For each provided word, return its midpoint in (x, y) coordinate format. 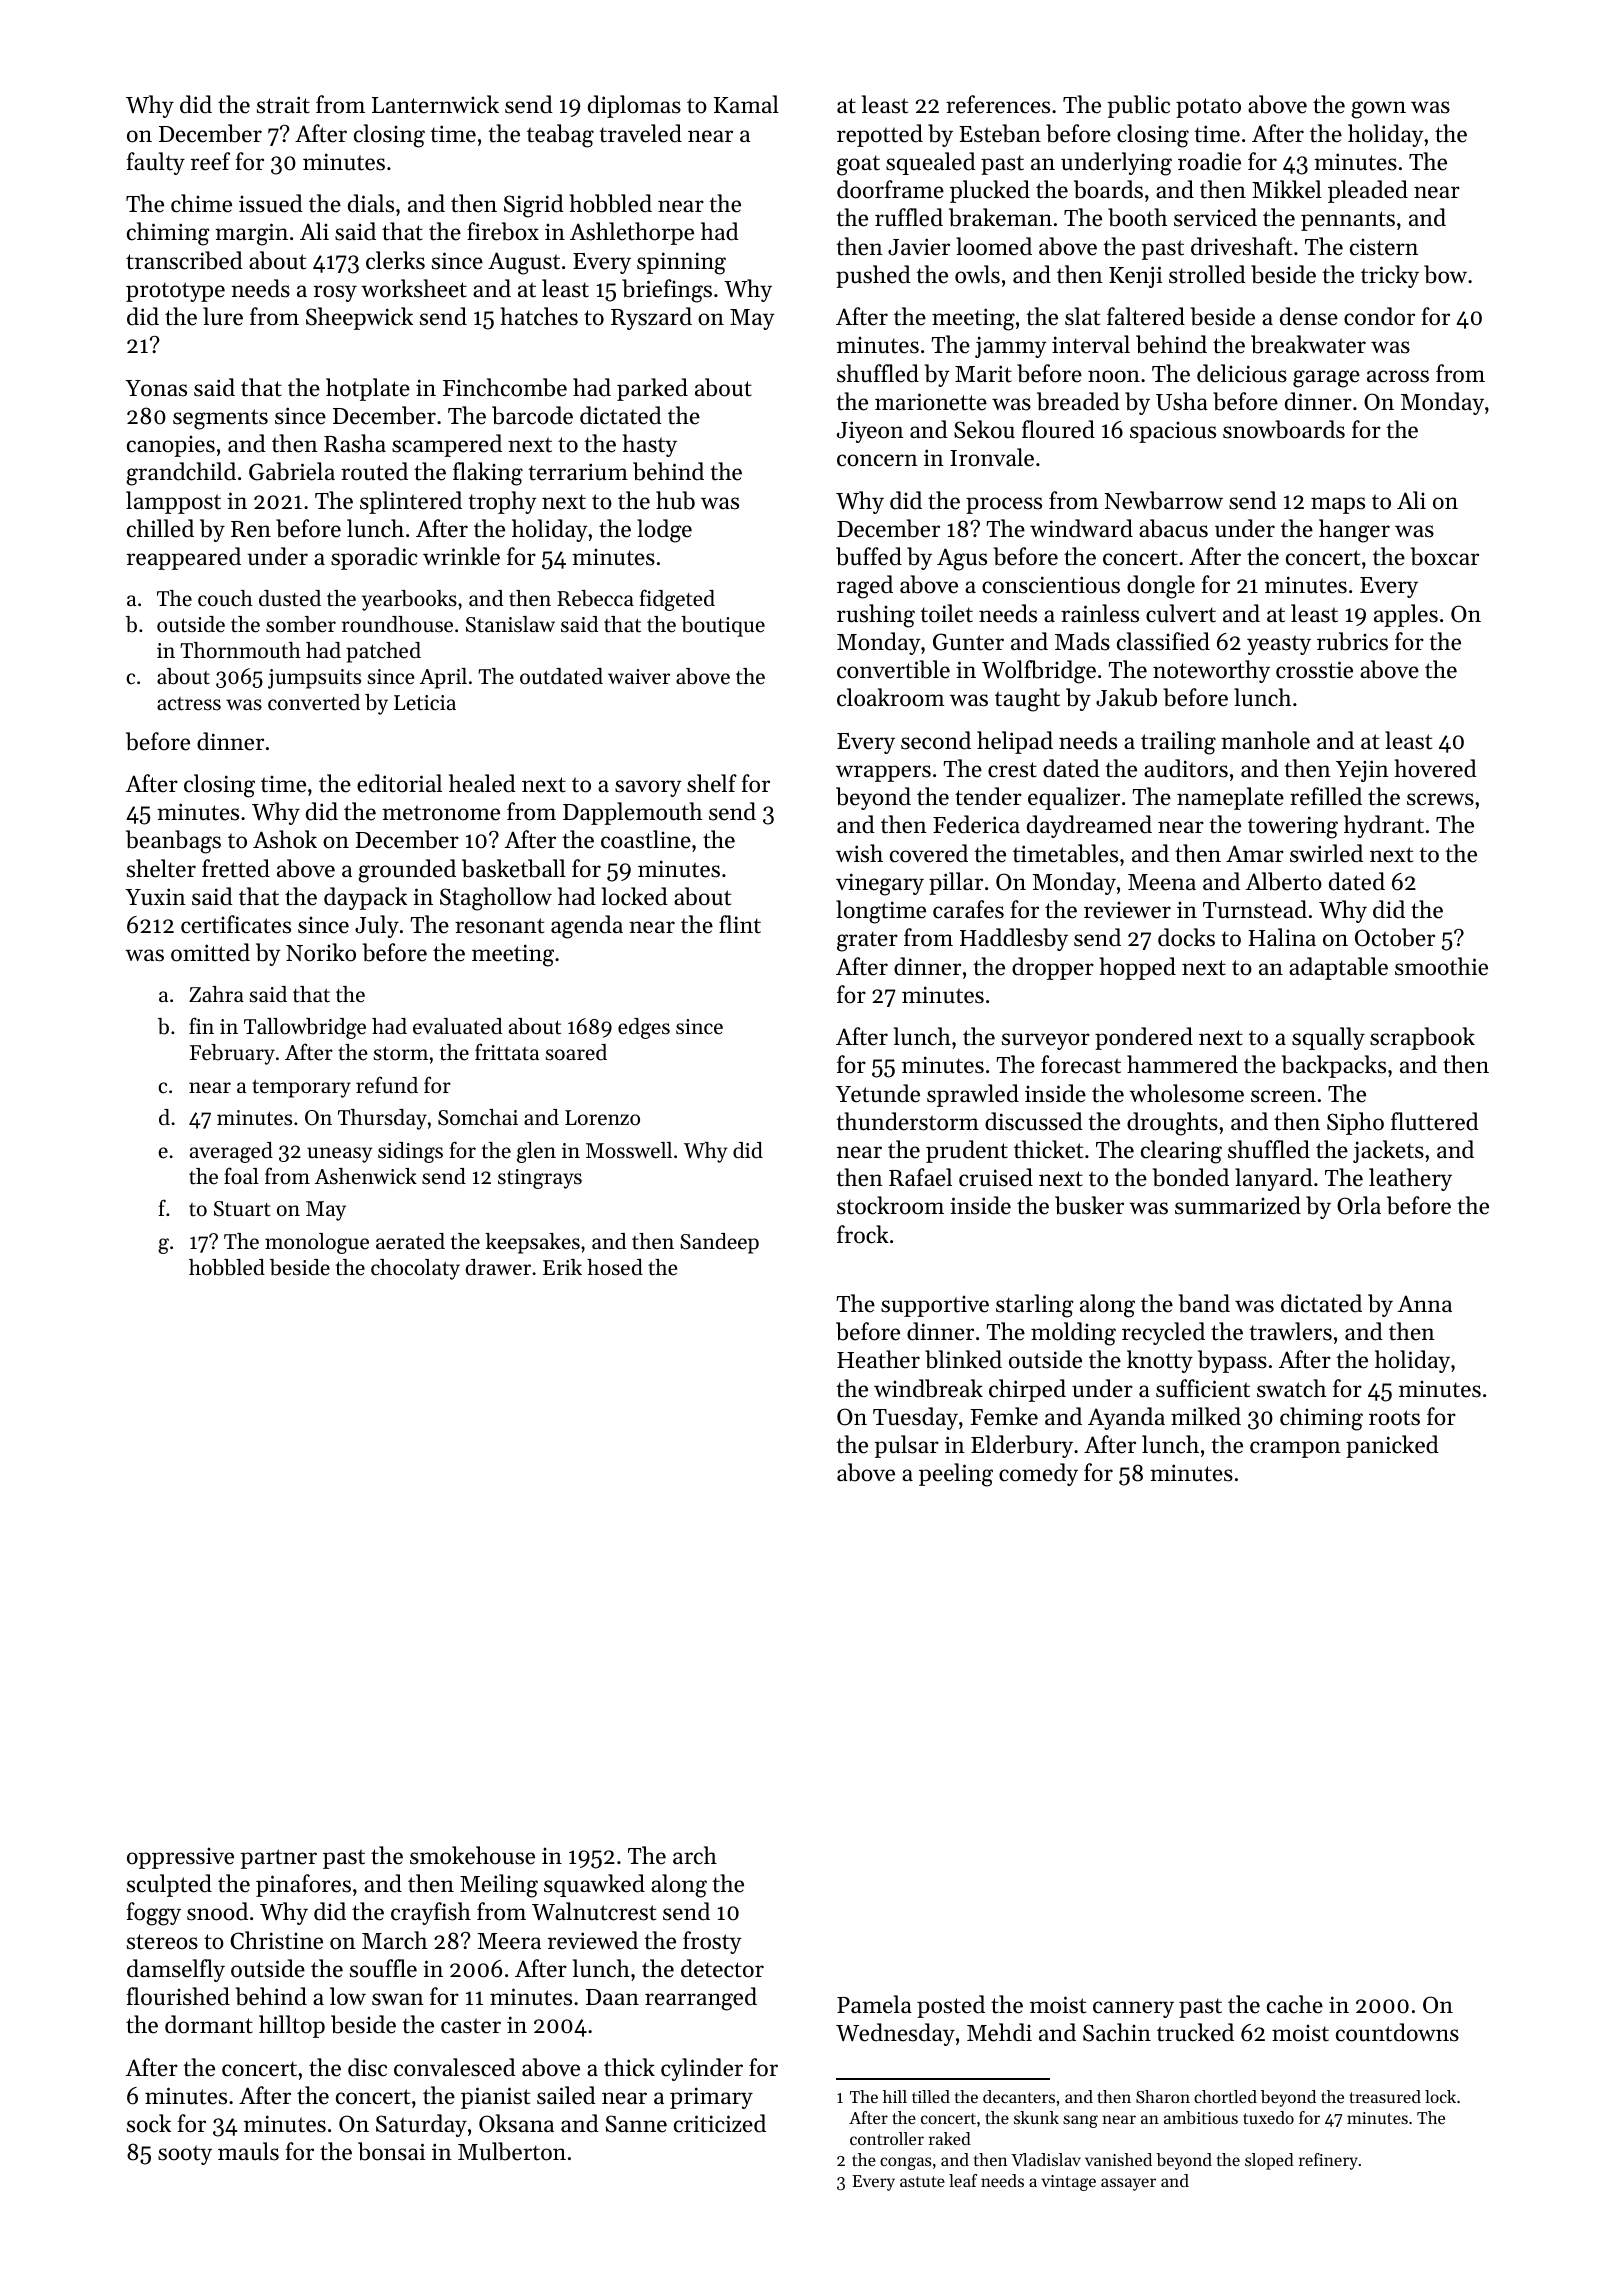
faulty (156, 163)
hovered (1436, 768)
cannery (1133, 2009)
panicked (1392, 1446)
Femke (1004, 1416)
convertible (893, 669)
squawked (594, 1885)
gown (1378, 110)
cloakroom (891, 697)
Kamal (746, 104)
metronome (441, 813)
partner (278, 1859)
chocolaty (415, 1269)
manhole (1265, 740)
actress (189, 704)
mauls (248, 2151)
